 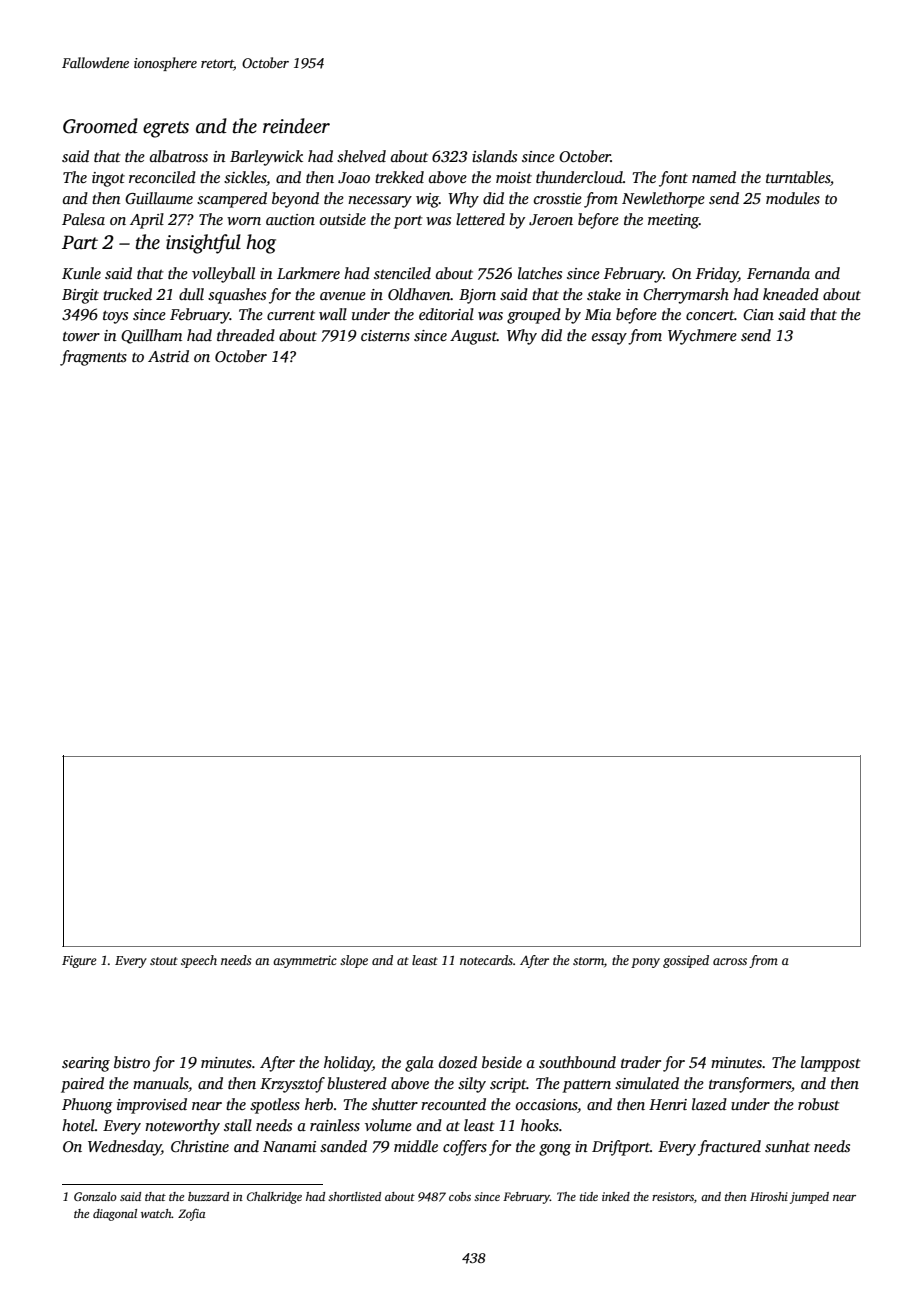 What do you see at coordinates (540, 273) in the screenshot?
I see `latches` at bounding box center [540, 273].
